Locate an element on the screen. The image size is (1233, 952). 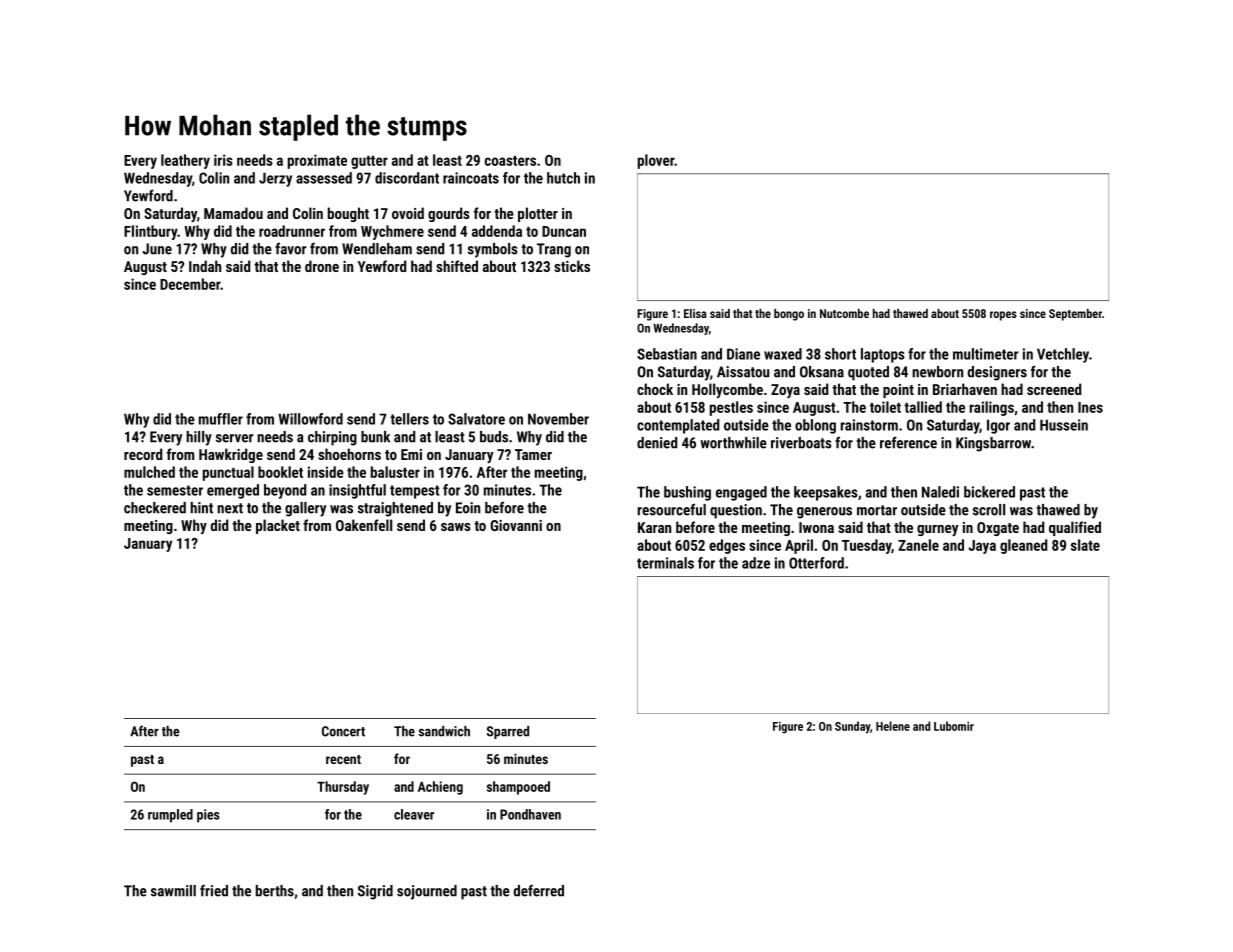
proximate is located at coordinates (317, 161).
